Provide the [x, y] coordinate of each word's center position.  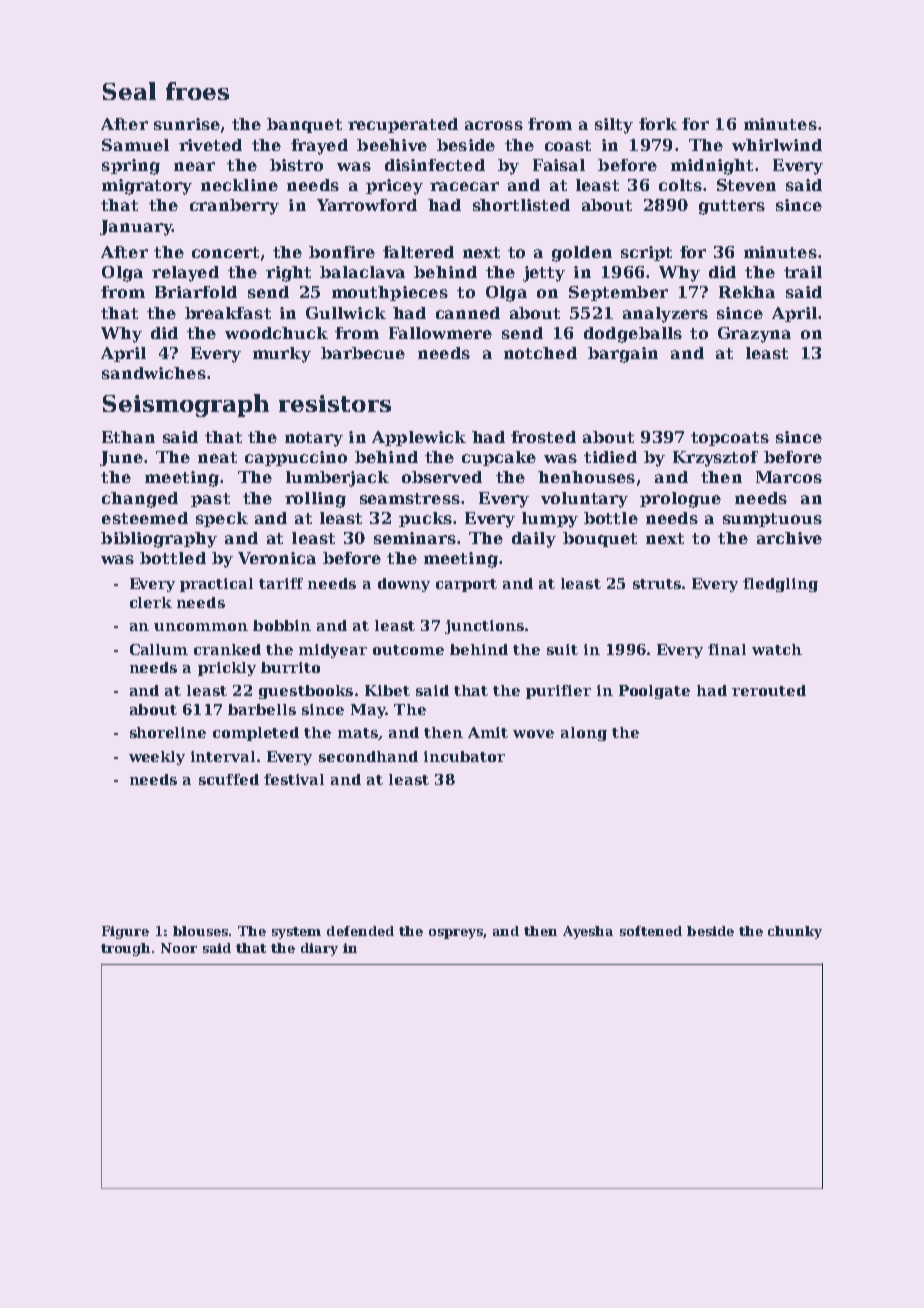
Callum [159, 649]
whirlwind [777, 145]
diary [319, 949]
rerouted [769, 690]
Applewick [419, 438]
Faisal [559, 165]
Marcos [789, 477]
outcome [408, 650]
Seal [129, 91]
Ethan [128, 437]
